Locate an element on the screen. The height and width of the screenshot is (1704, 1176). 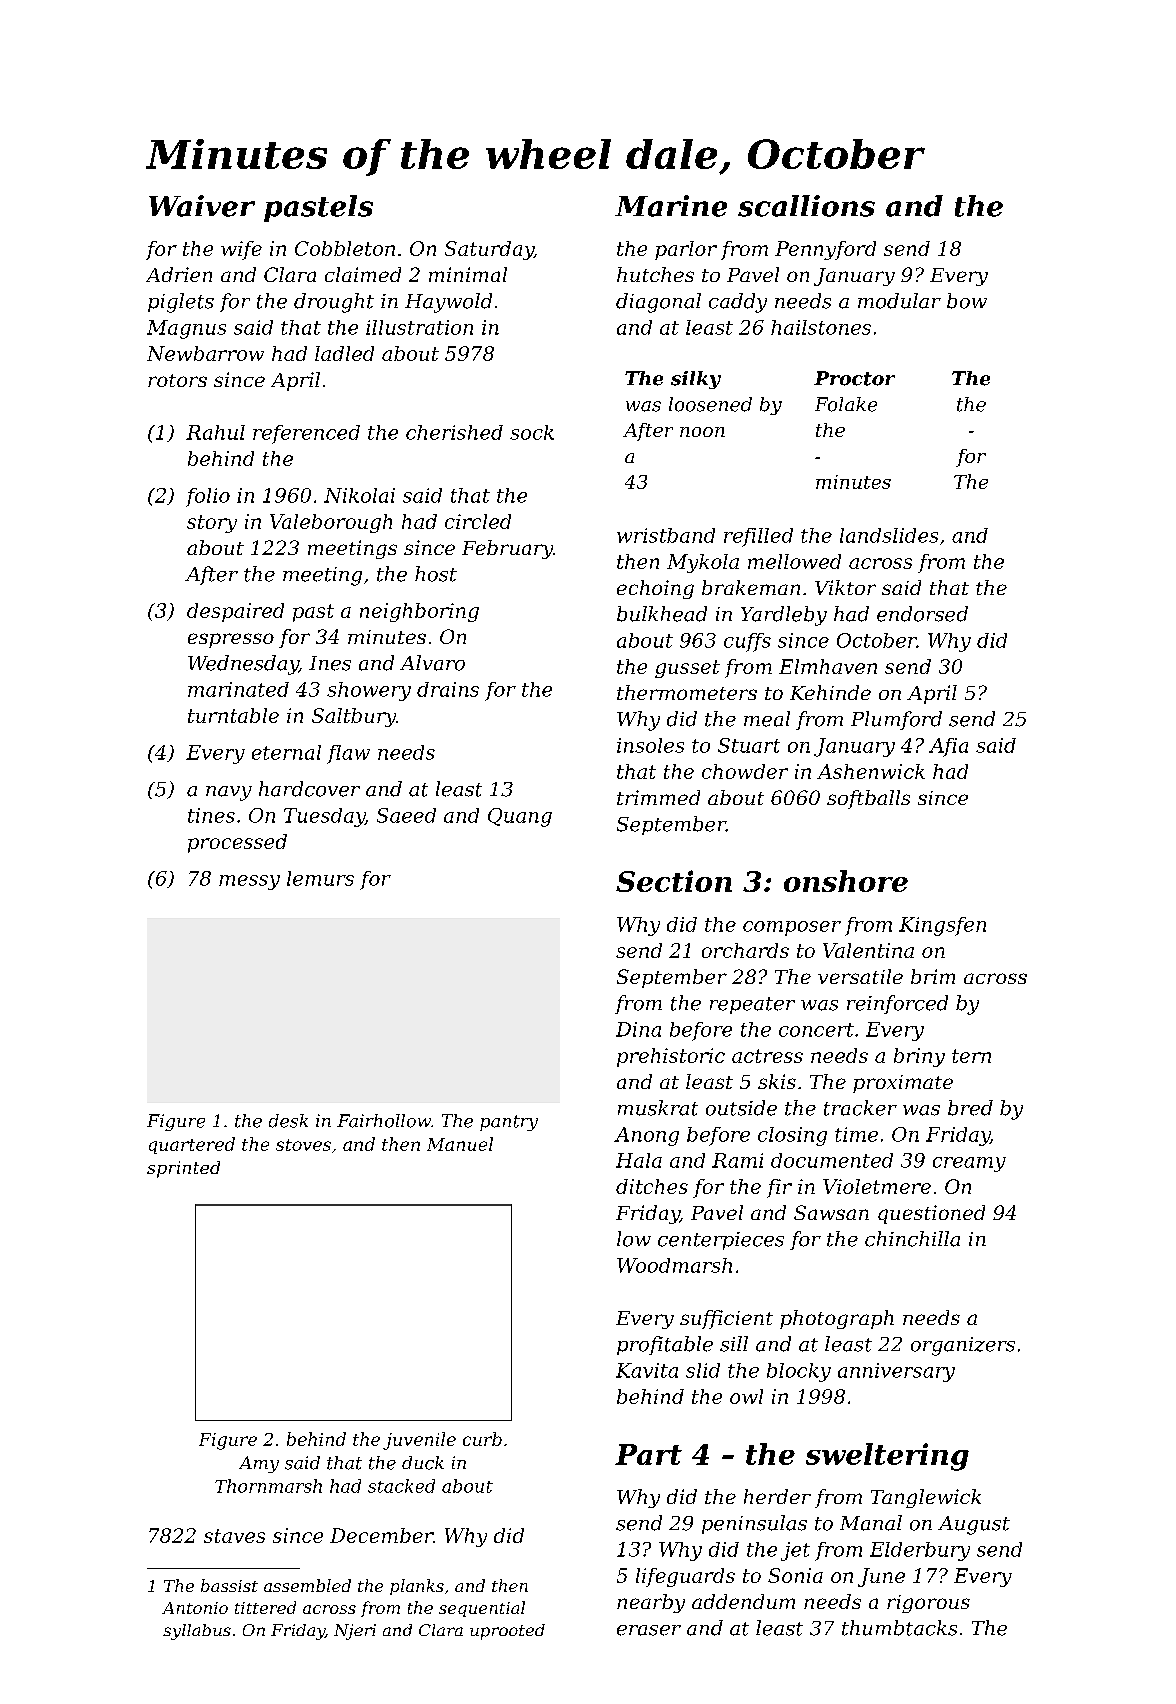
endorsed is located at coordinates (922, 614).
